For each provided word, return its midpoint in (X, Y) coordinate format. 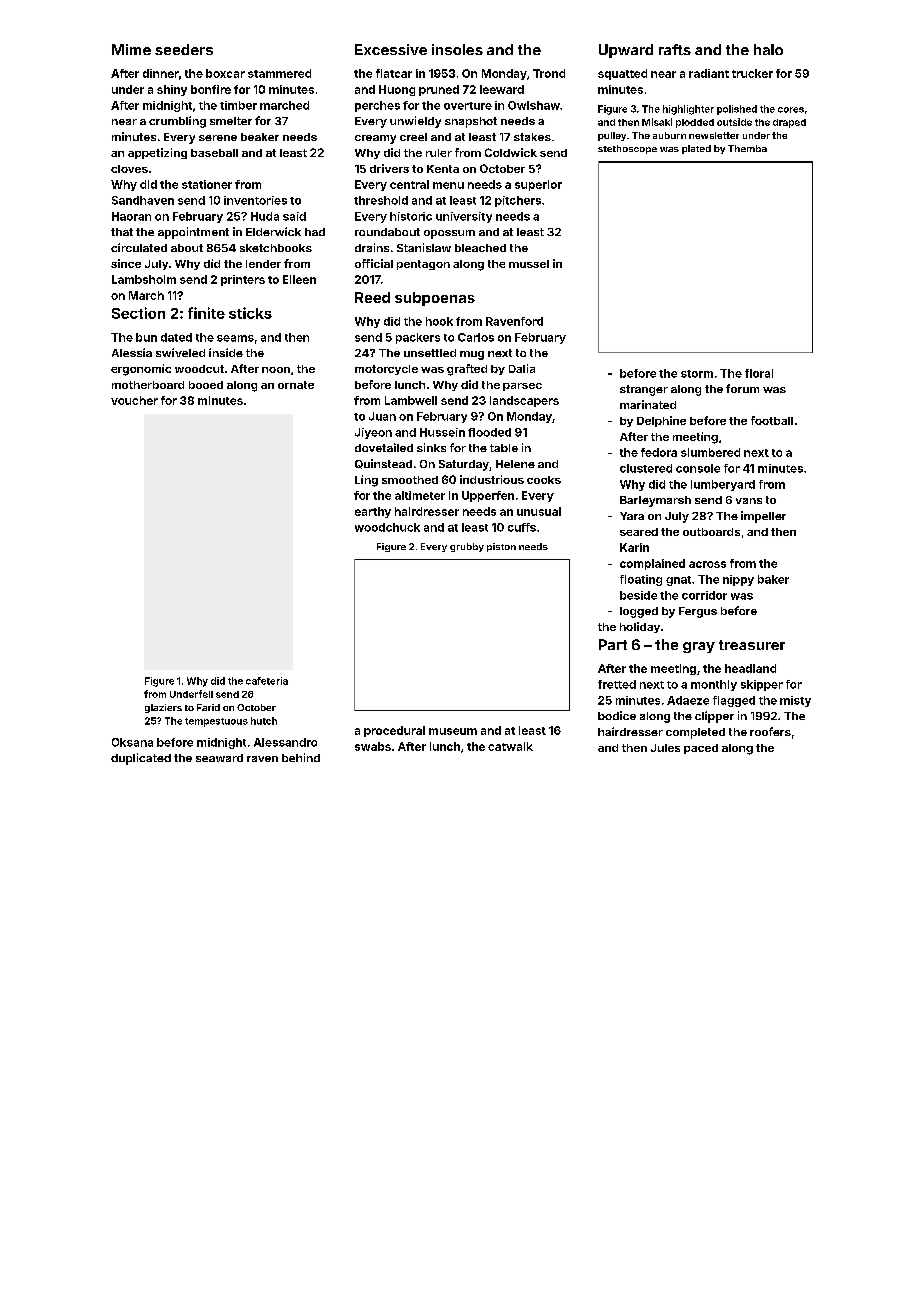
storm (697, 374)
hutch (264, 721)
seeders (184, 49)
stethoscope (627, 149)
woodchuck (387, 527)
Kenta (443, 169)
